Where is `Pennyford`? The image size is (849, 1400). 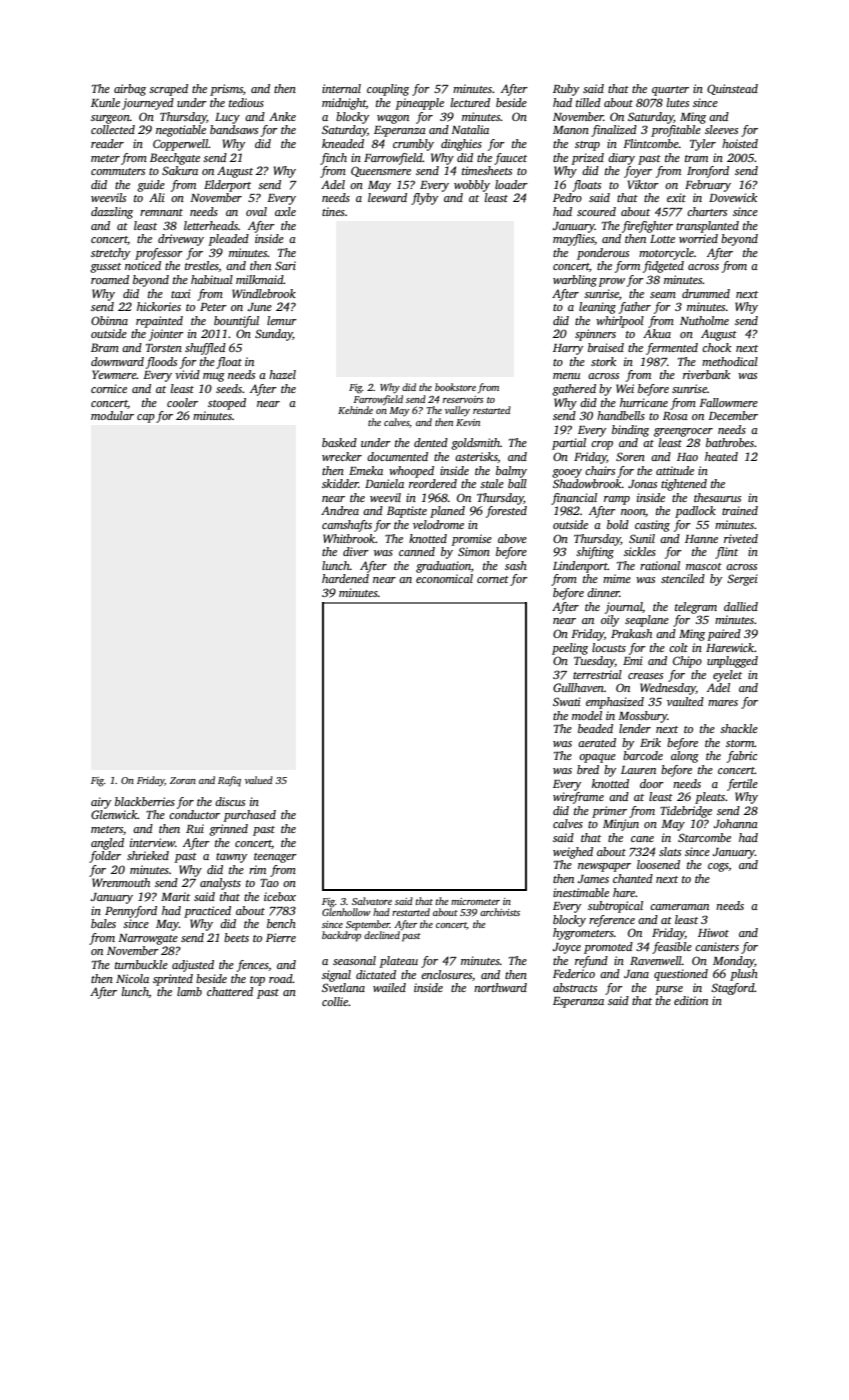 Pennyford is located at coordinates (131, 912).
